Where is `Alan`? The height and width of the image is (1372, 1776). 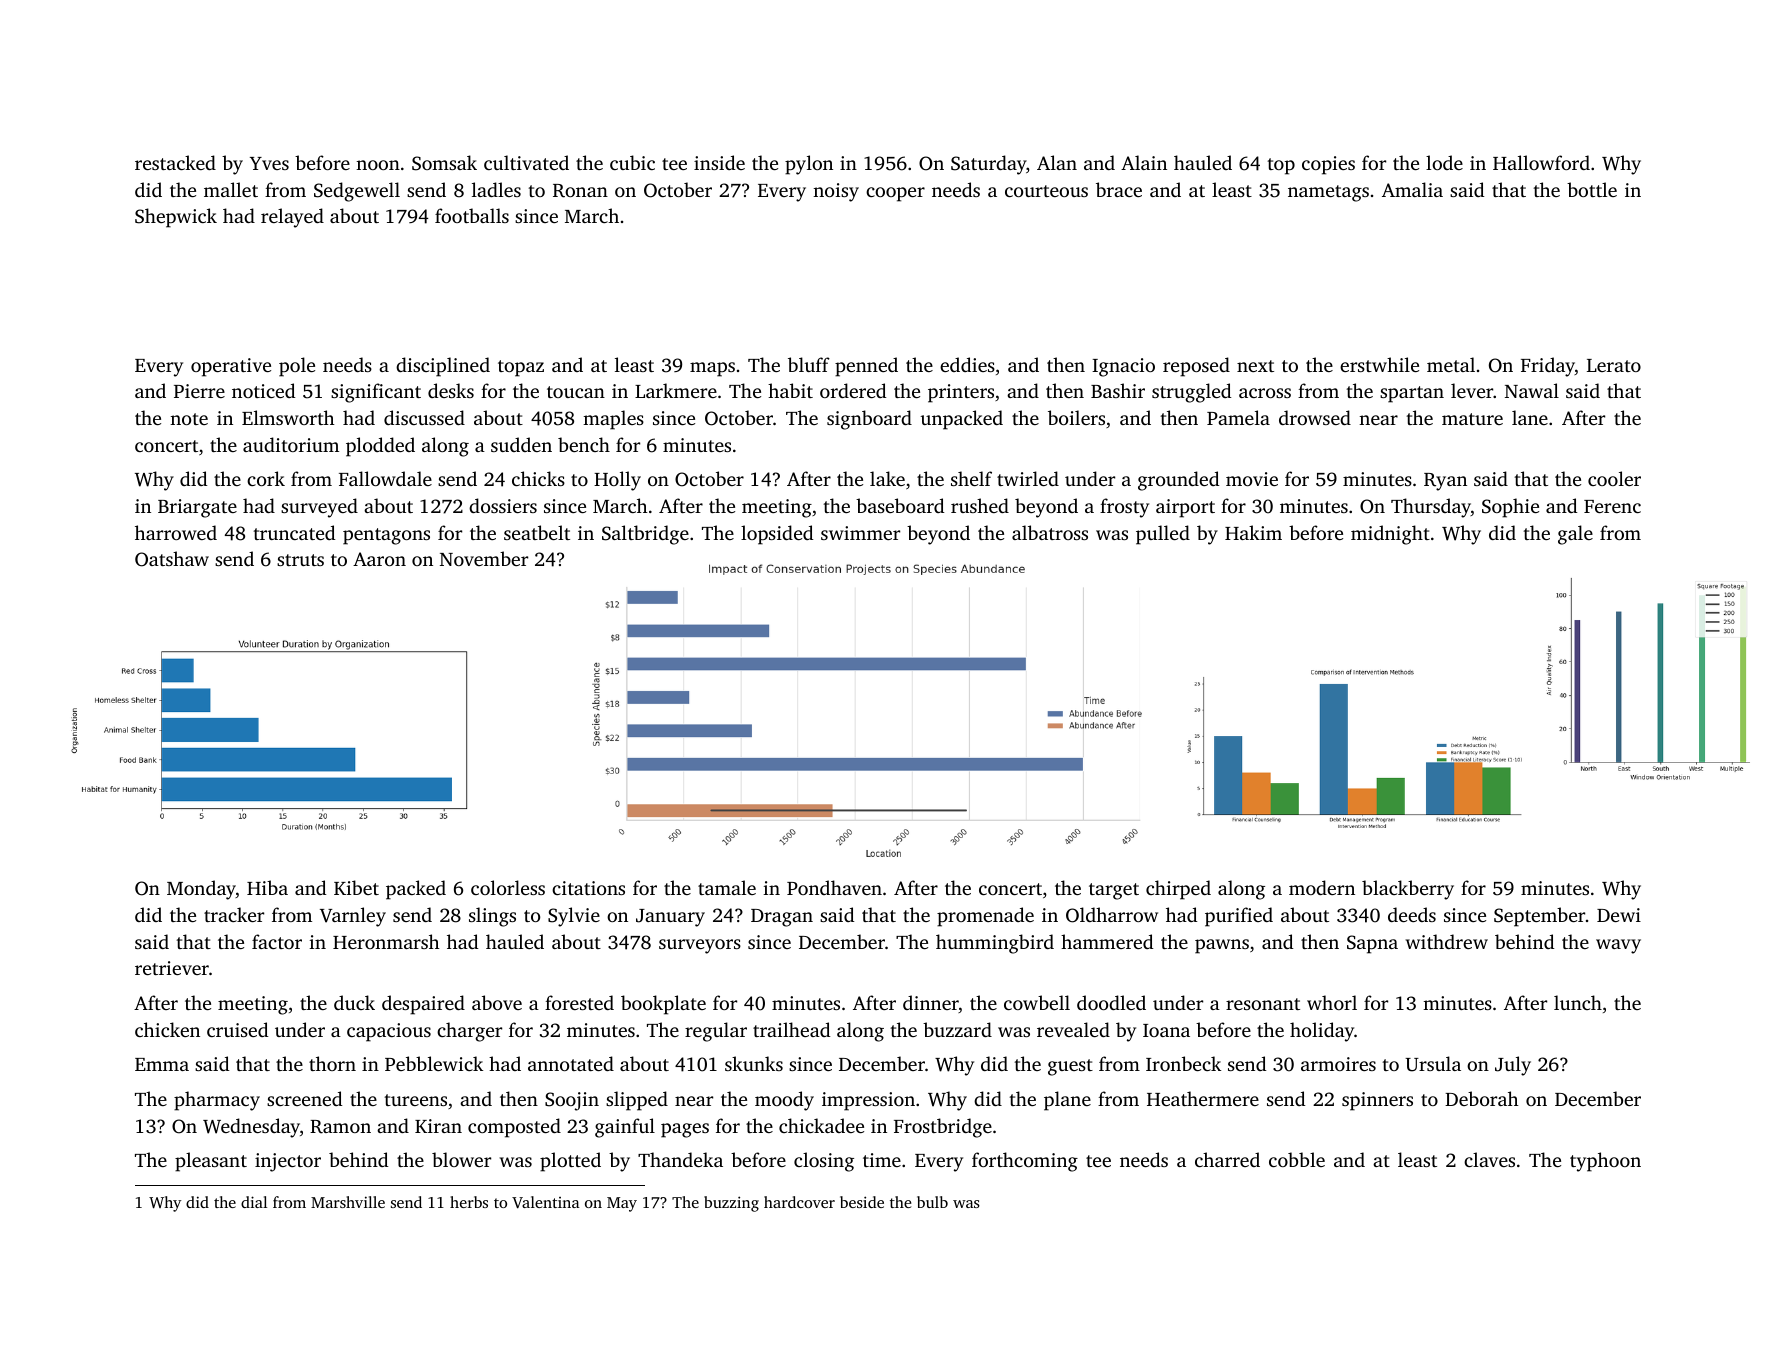 Alan is located at coordinates (1057, 162).
